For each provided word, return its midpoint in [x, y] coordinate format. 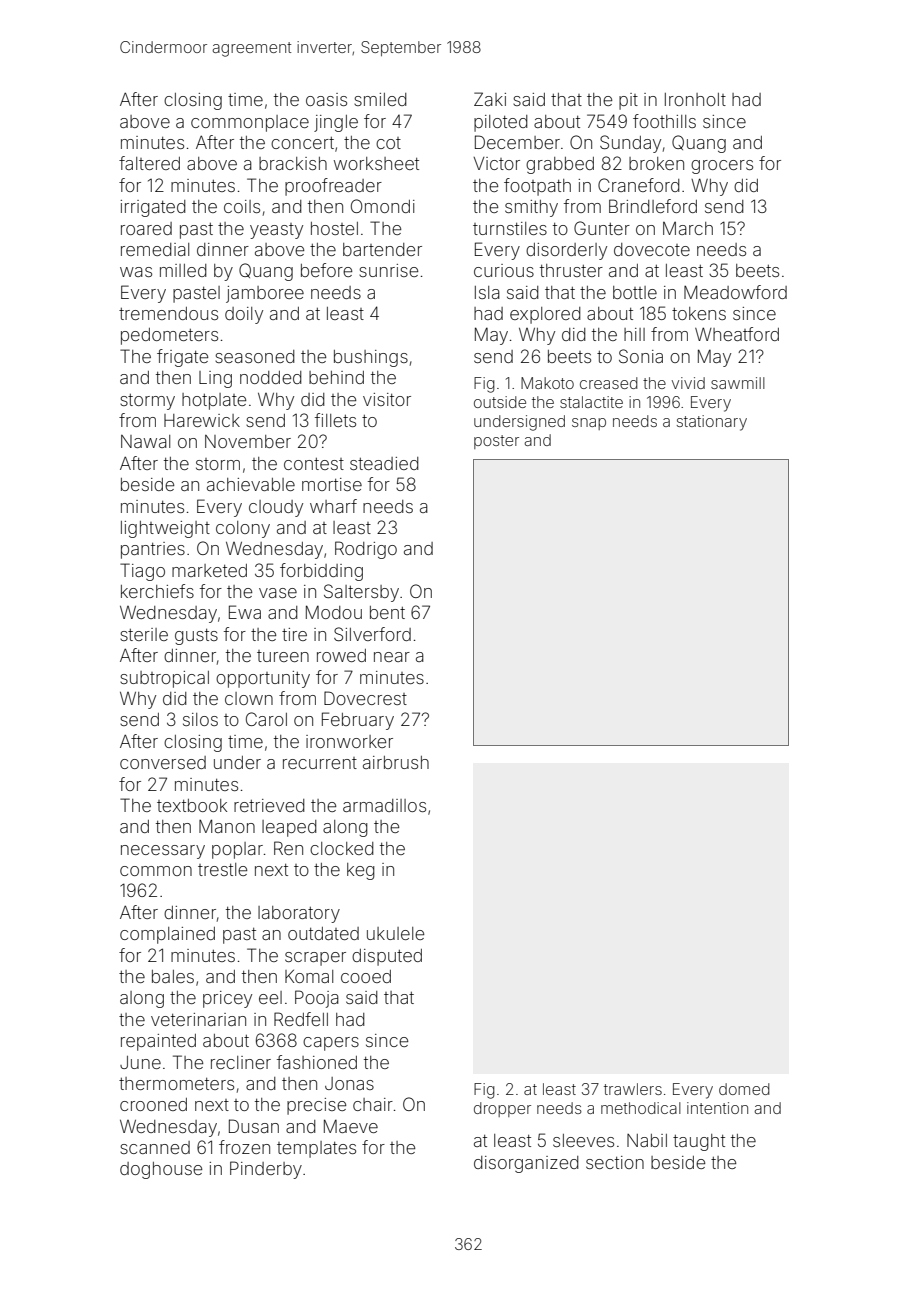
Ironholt [695, 99]
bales [173, 976]
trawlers [633, 1089]
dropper [502, 1109]
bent [387, 612]
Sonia [641, 356]
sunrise [388, 270]
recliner [241, 1062]
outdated [323, 933]
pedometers [169, 336]
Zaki [490, 99]
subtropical [164, 679]
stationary [712, 423]
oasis [326, 99]
